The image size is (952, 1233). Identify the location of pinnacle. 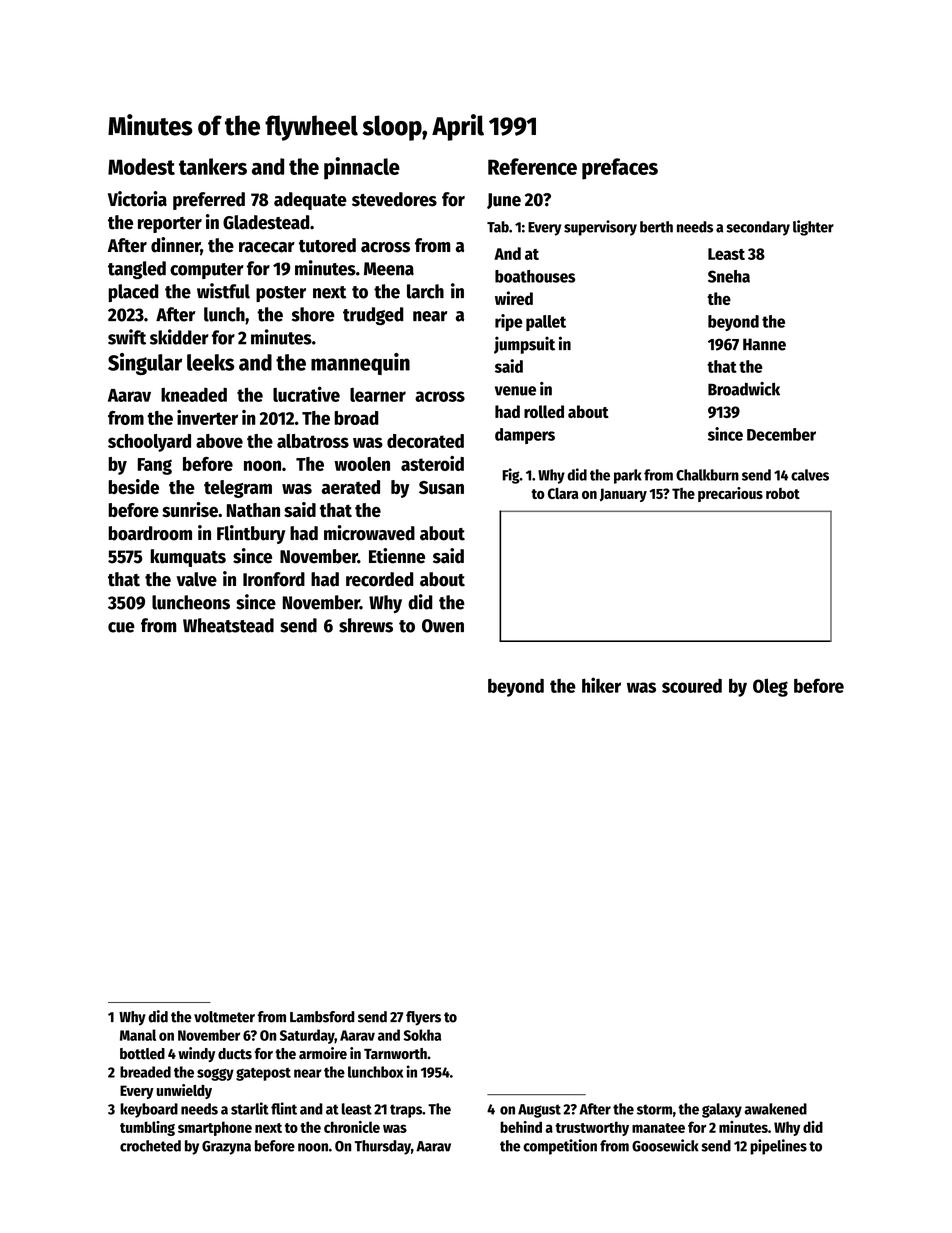
(362, 168).
